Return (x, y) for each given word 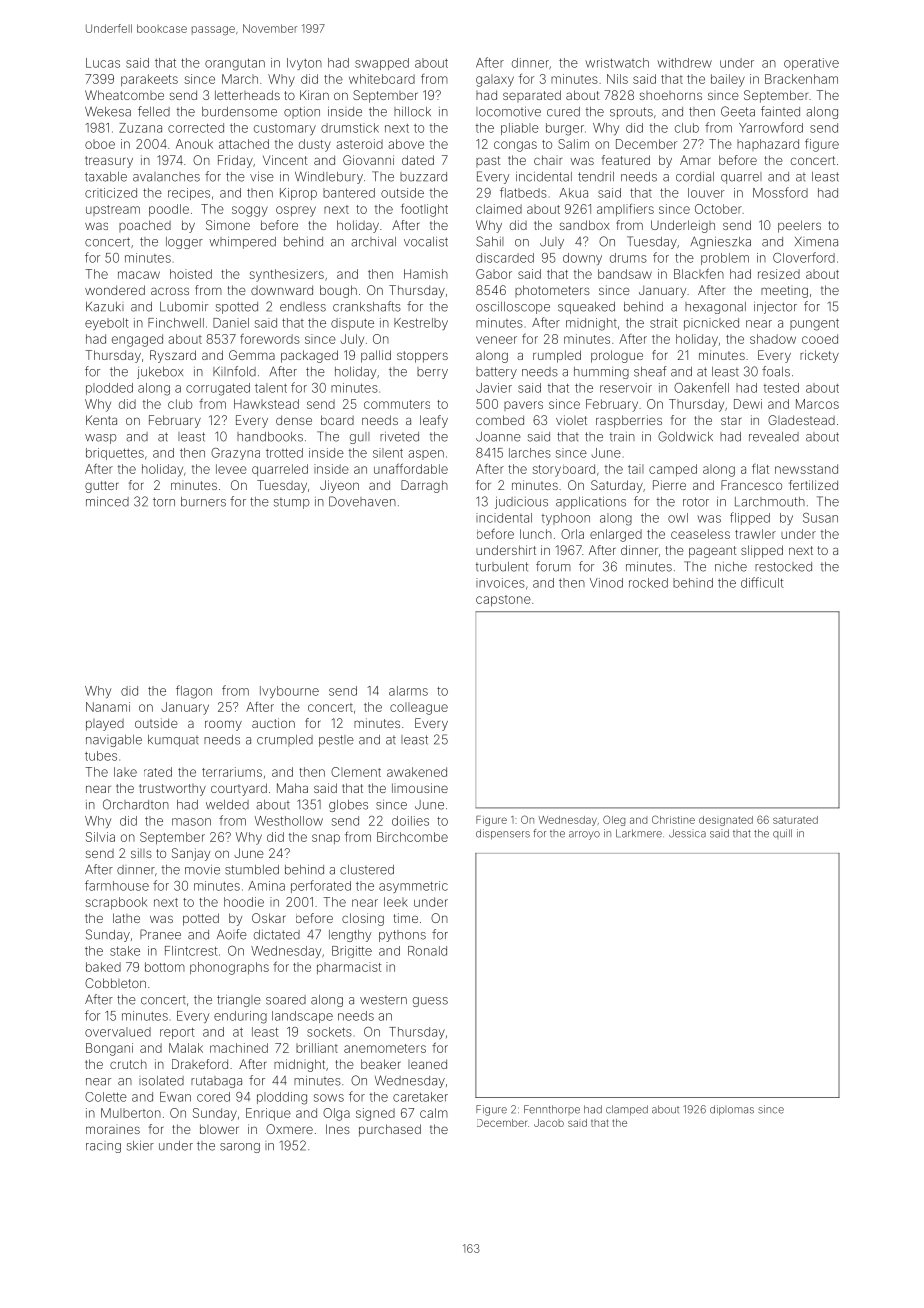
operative (811, 64)
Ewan (175, 1097)
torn (164, 502)
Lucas (103, 63)
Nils (617, 79)
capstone (503, 601)
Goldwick (685, 436)
